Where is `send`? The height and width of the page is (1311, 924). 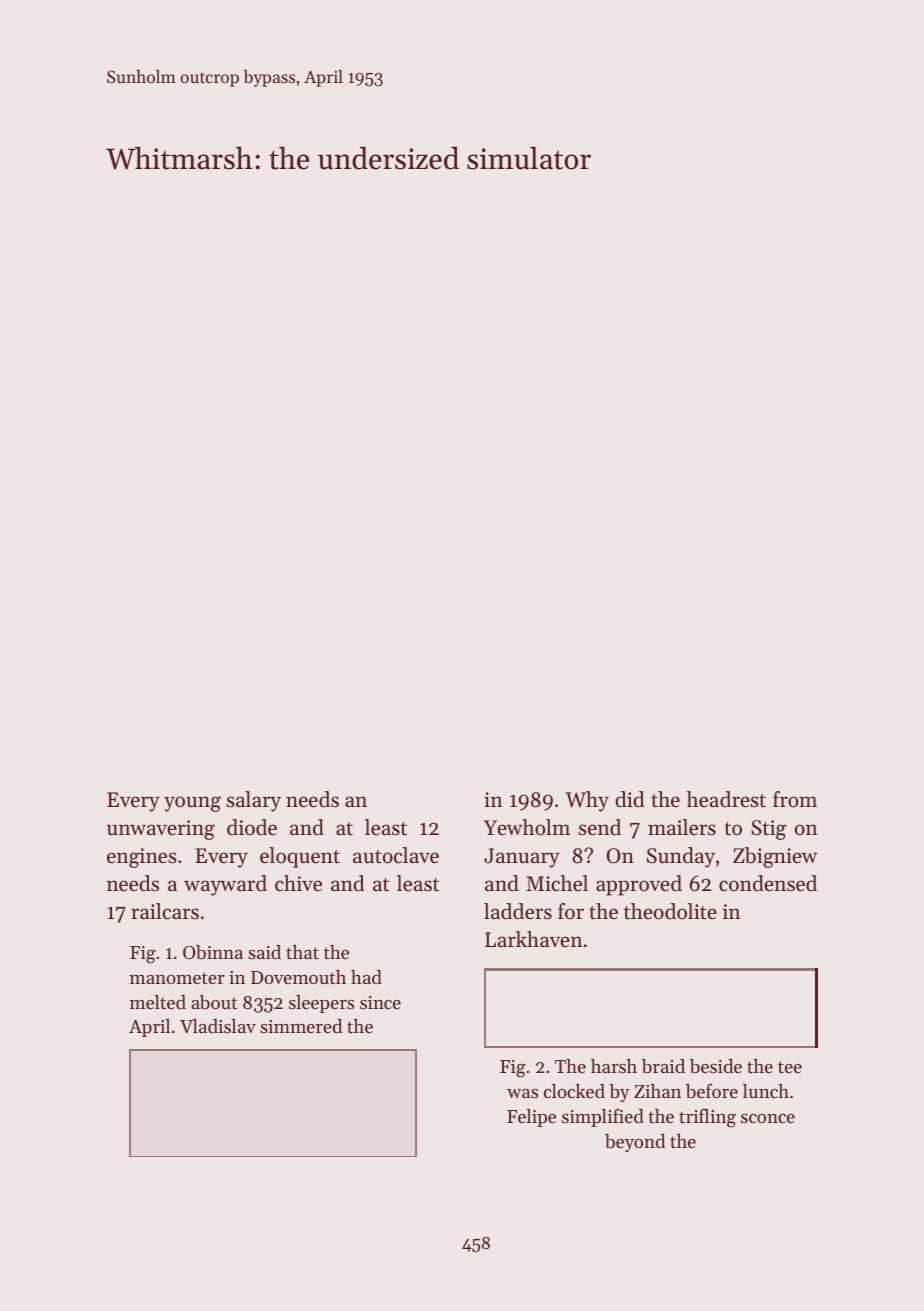 send is located at coordinates (599, 827).
